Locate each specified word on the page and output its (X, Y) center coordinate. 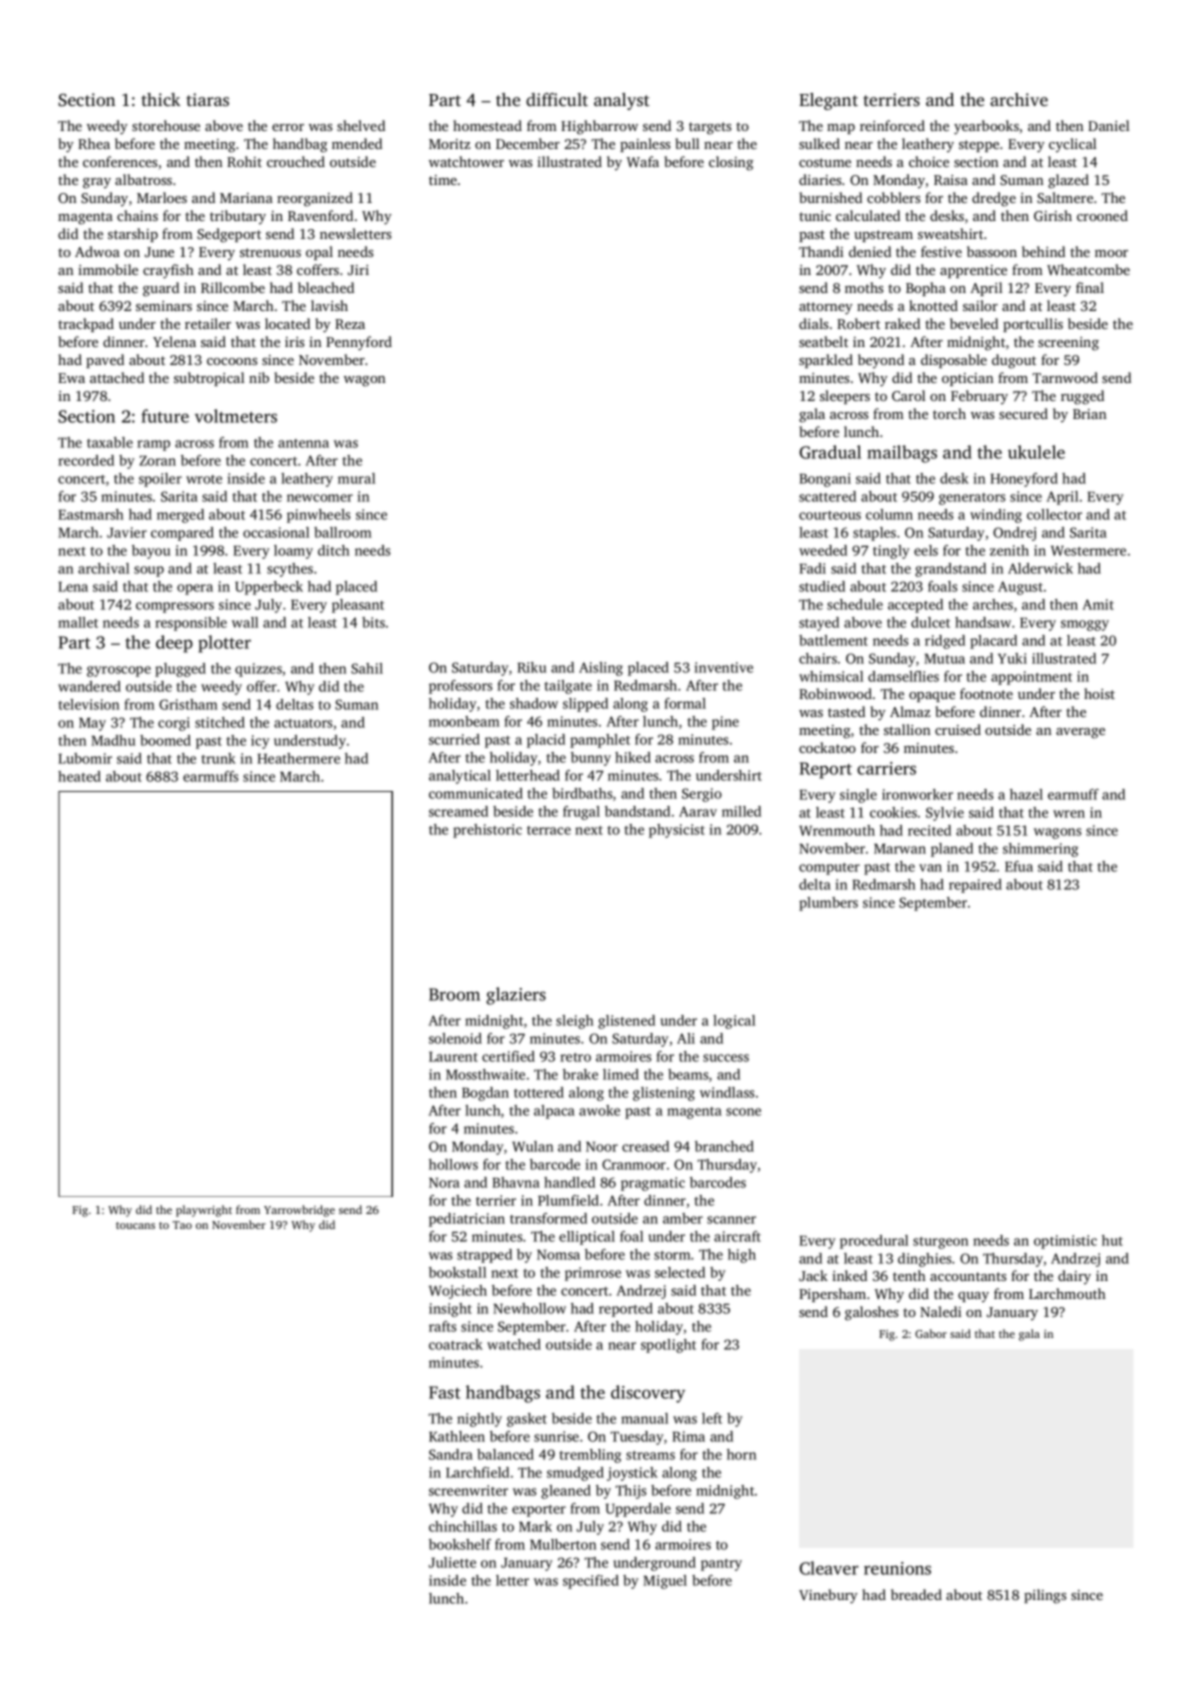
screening (1068, 344)
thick (161, 99)
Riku (531, 667)
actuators (303, 723)
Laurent (453, 1057)
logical (734, 1022)
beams (688, 1074)
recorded (86, 460)
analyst (622, 101)
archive (1019, 99)
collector (1054, 514)
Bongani (825, 480)
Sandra (451, 1454)
